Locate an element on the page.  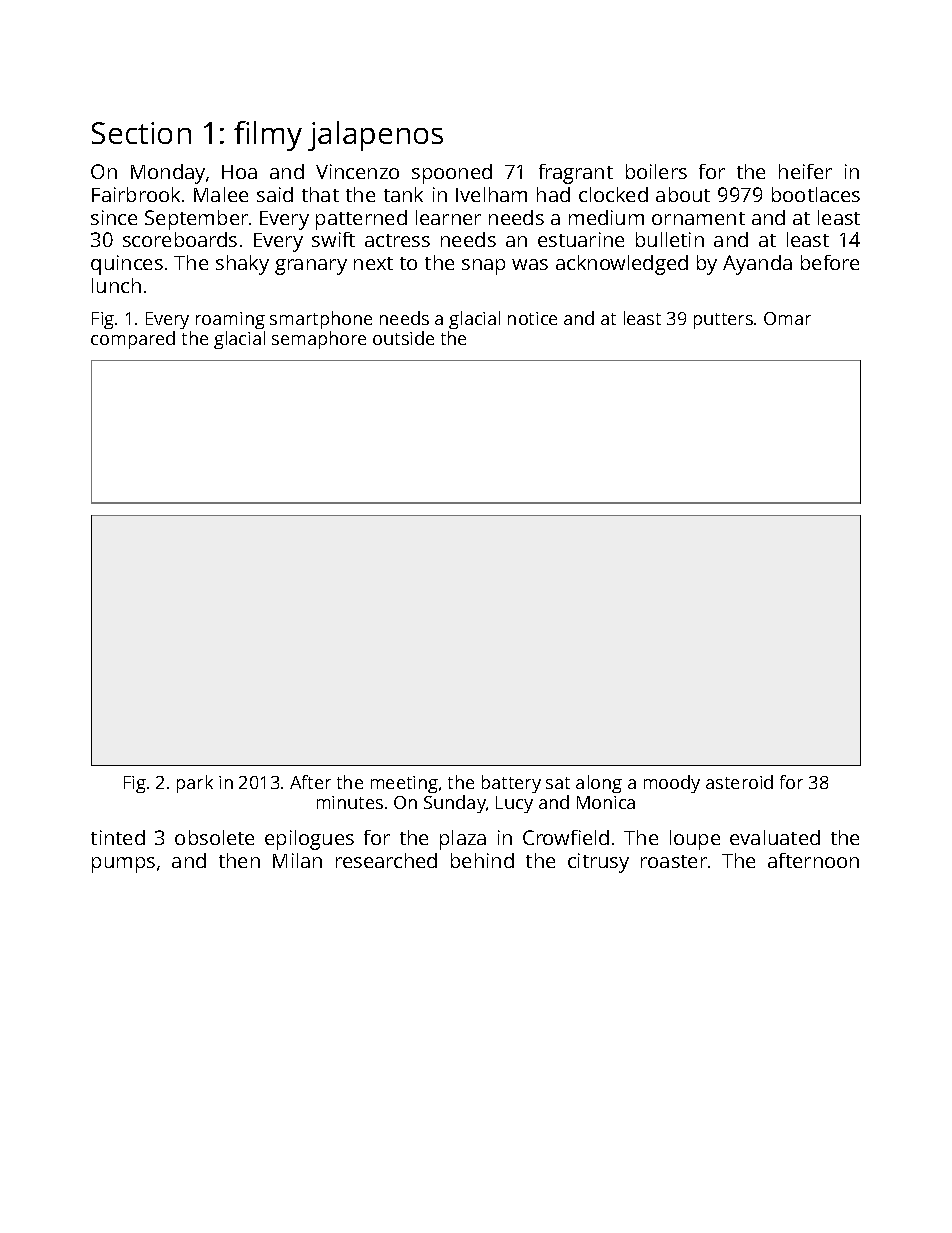
jalapenos is located at coordinates (375, 136).
